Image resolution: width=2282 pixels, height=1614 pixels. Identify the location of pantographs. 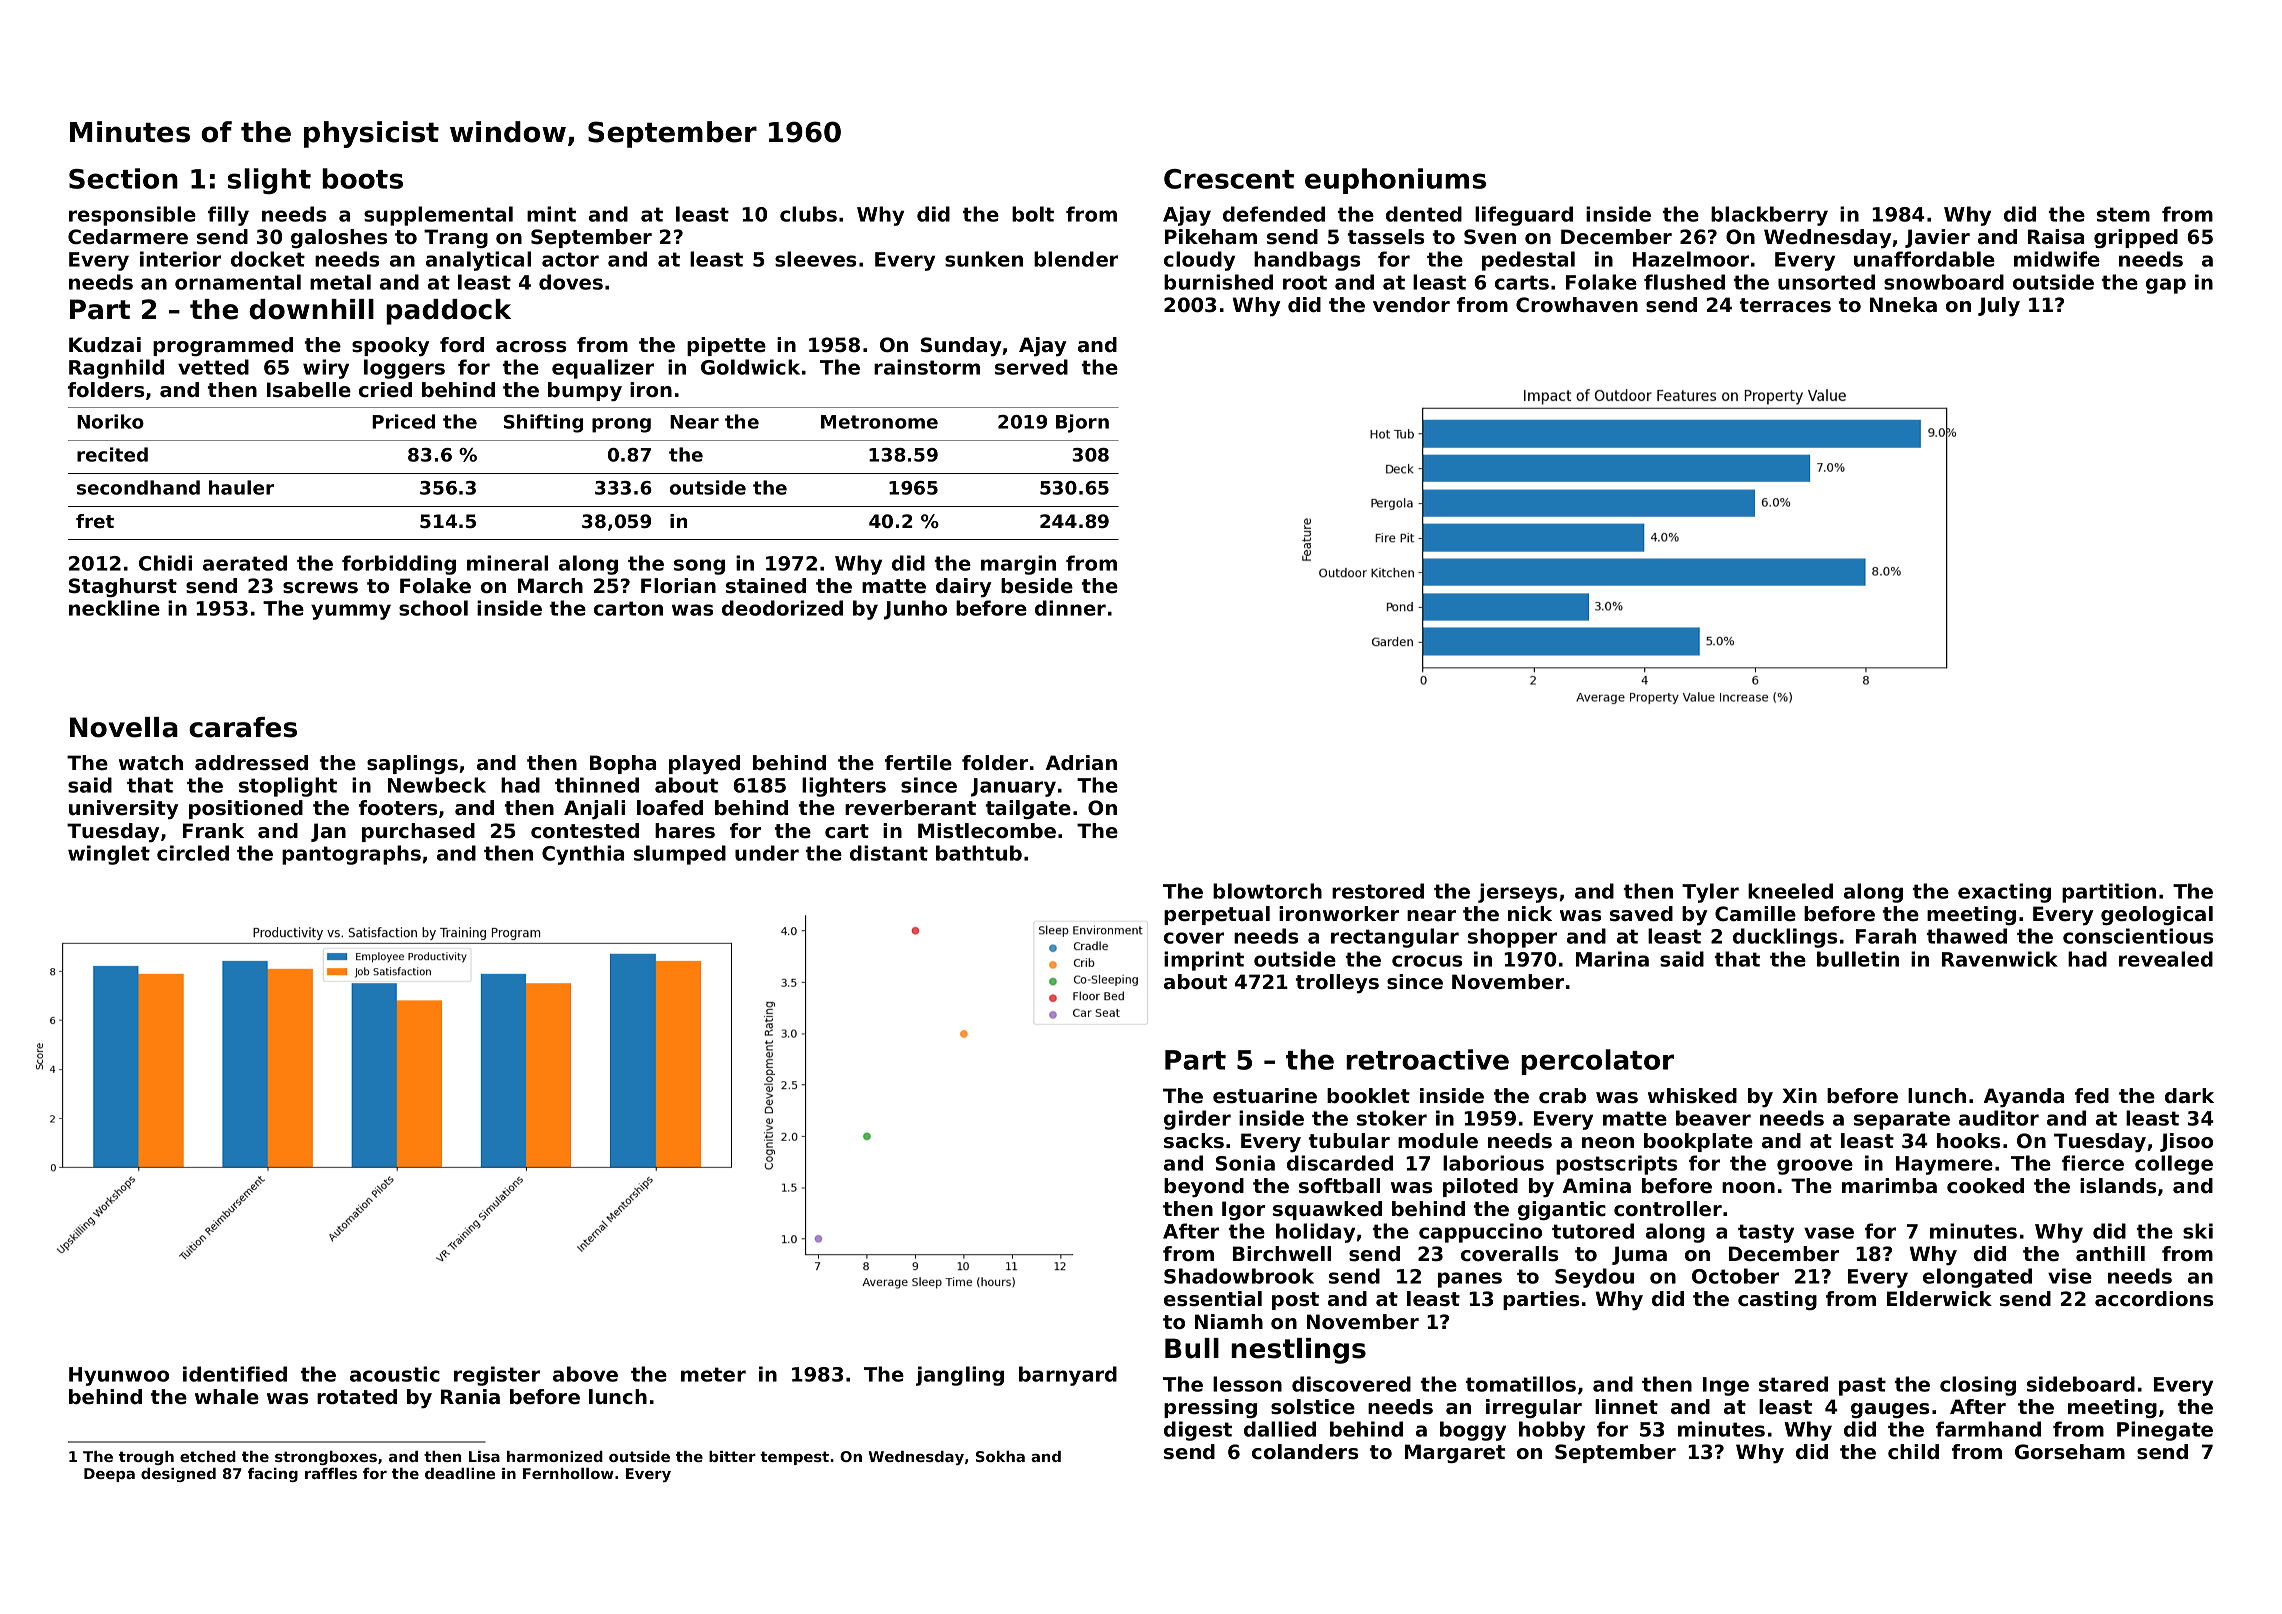
(351, 855).
